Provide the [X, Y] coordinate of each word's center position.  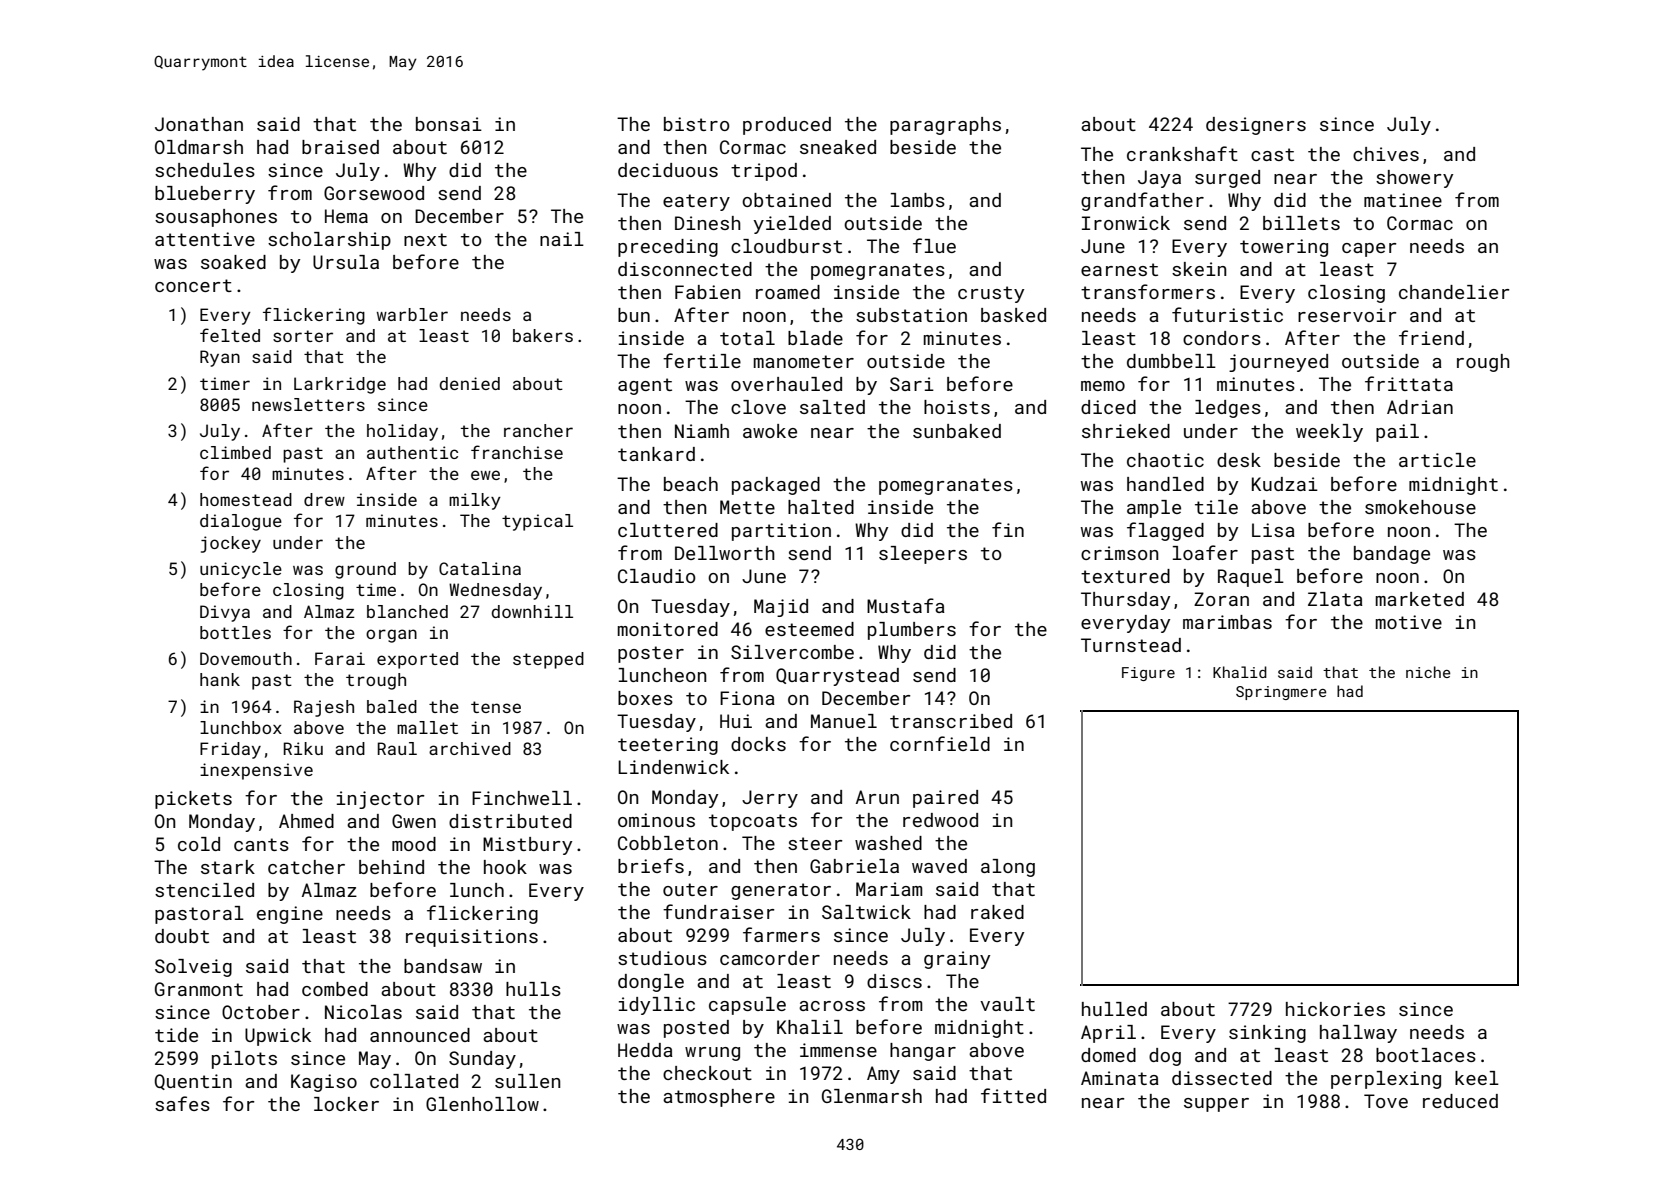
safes [182, 1103]
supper [1216, 1105]
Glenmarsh [872, 1096]
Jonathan [199, 124]
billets [1301, 223]
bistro [697, 124]
